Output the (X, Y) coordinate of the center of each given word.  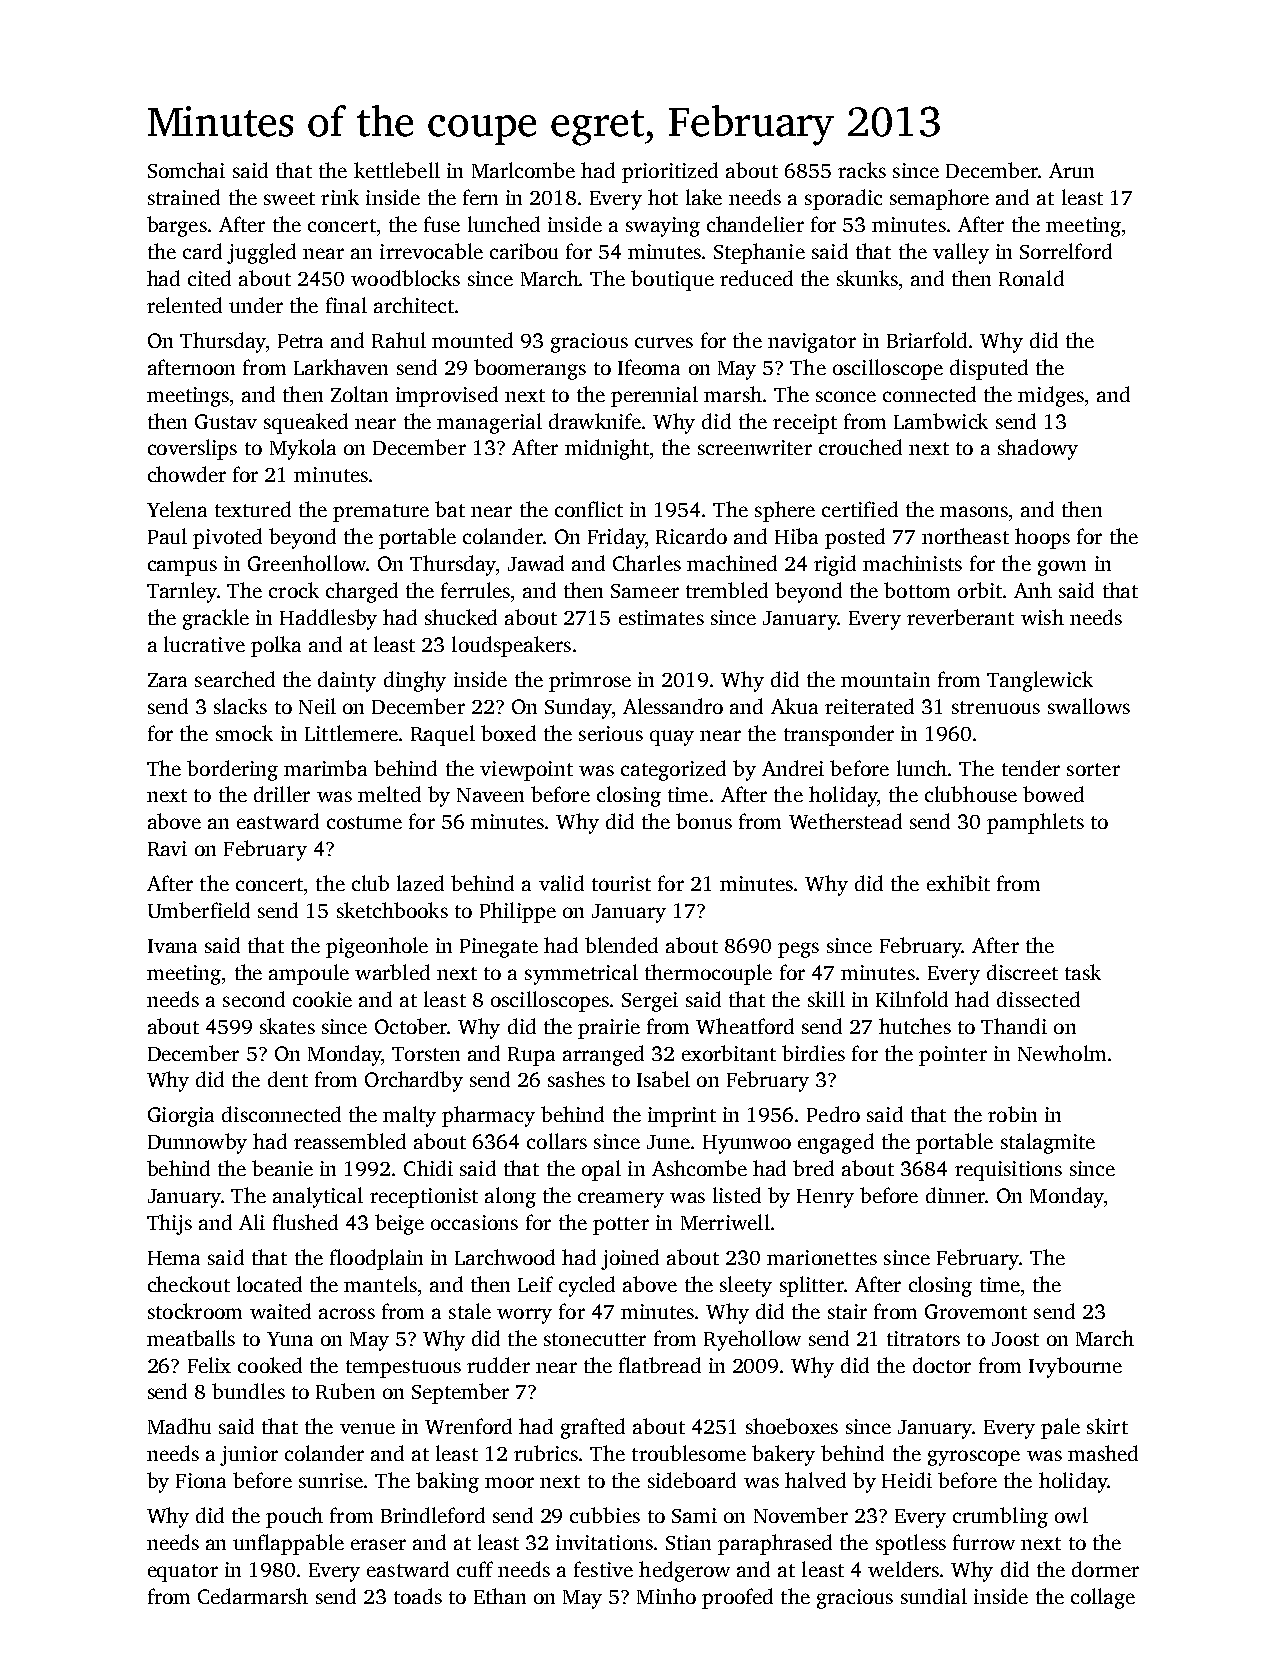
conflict (589, 509)
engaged (836, 1143)
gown (1062, 568)
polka (276, 646)
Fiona (201, 1480)
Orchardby (414, 1081)
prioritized (670, 172)
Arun (1071, 170)
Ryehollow (752, 1340)
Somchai (186, 170)
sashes (576, 1079)
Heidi (907, 1480)
